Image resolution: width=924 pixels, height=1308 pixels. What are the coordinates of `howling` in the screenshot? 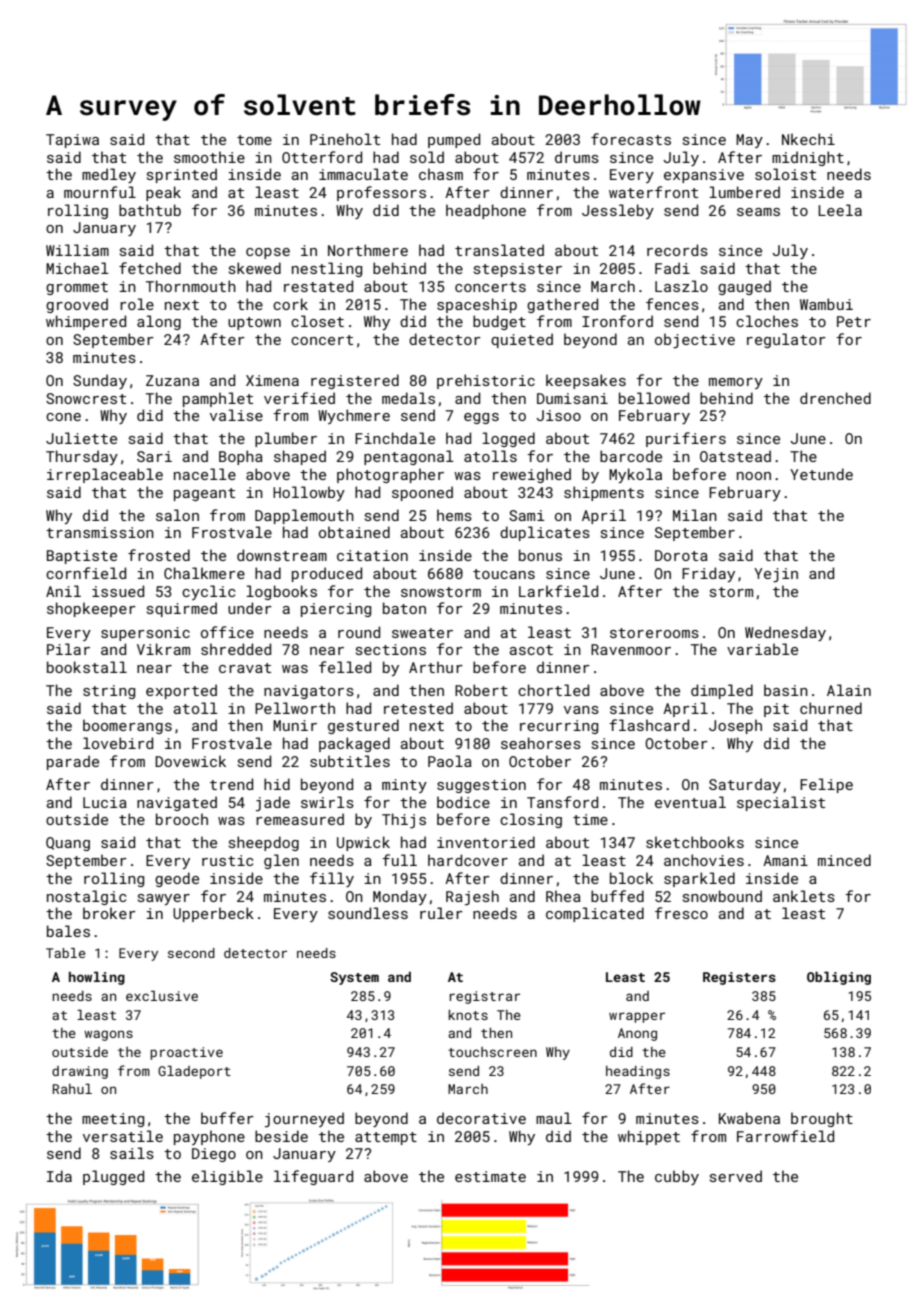 It's located at (97, 978).
